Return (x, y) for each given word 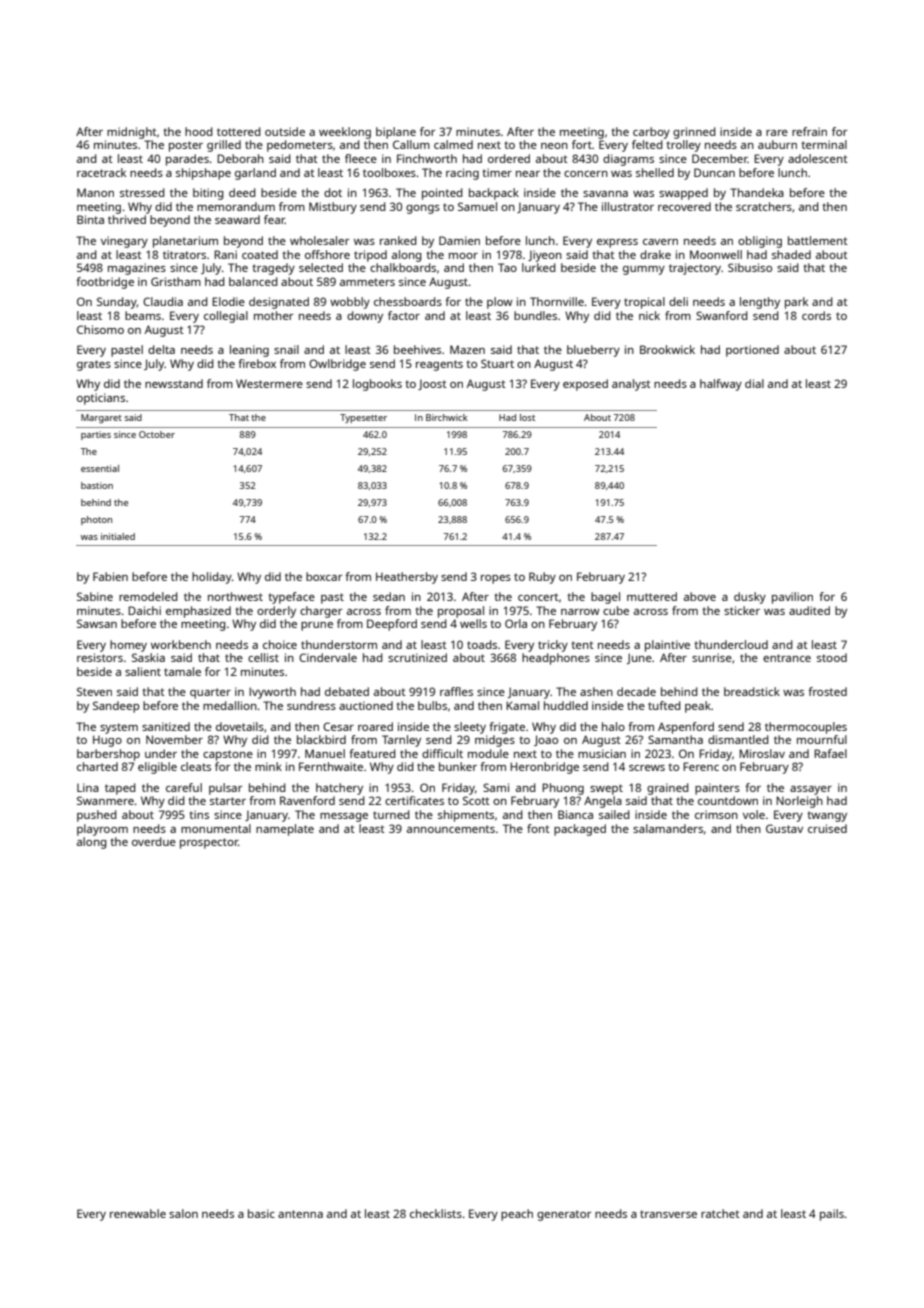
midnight (132, 133)
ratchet (720, 1213)
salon (183, 1213)
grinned (694, 133)
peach (517, 1215)
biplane (396, 133)
